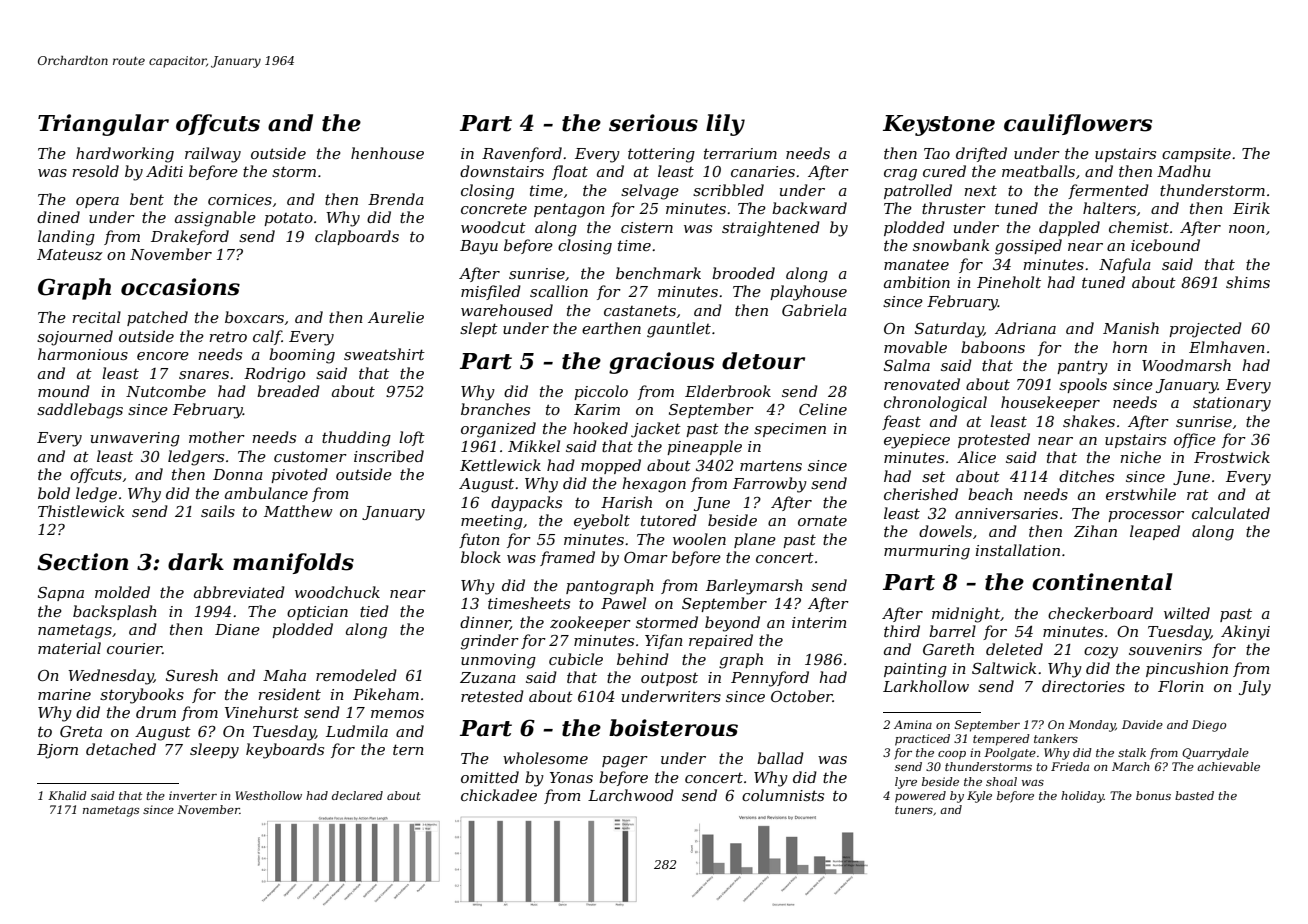  Describe the element at coordinates (754, 587) in the image. I see `Barleymarsh` at that location.
